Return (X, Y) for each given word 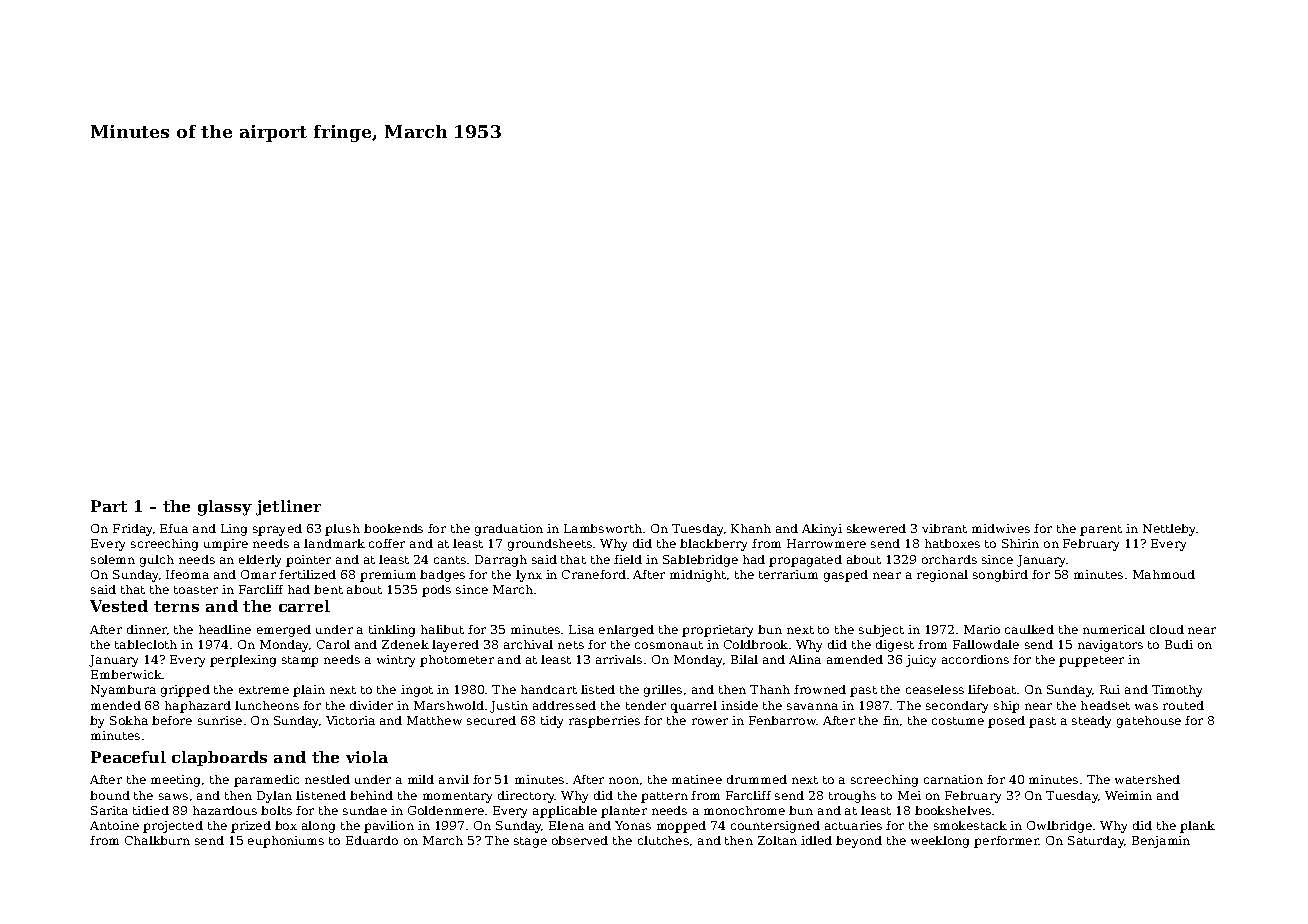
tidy (552, 722)
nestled (327, 779)
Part (109, 506)
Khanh (751, 528)
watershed (1147, 779)
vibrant (944, 528)
